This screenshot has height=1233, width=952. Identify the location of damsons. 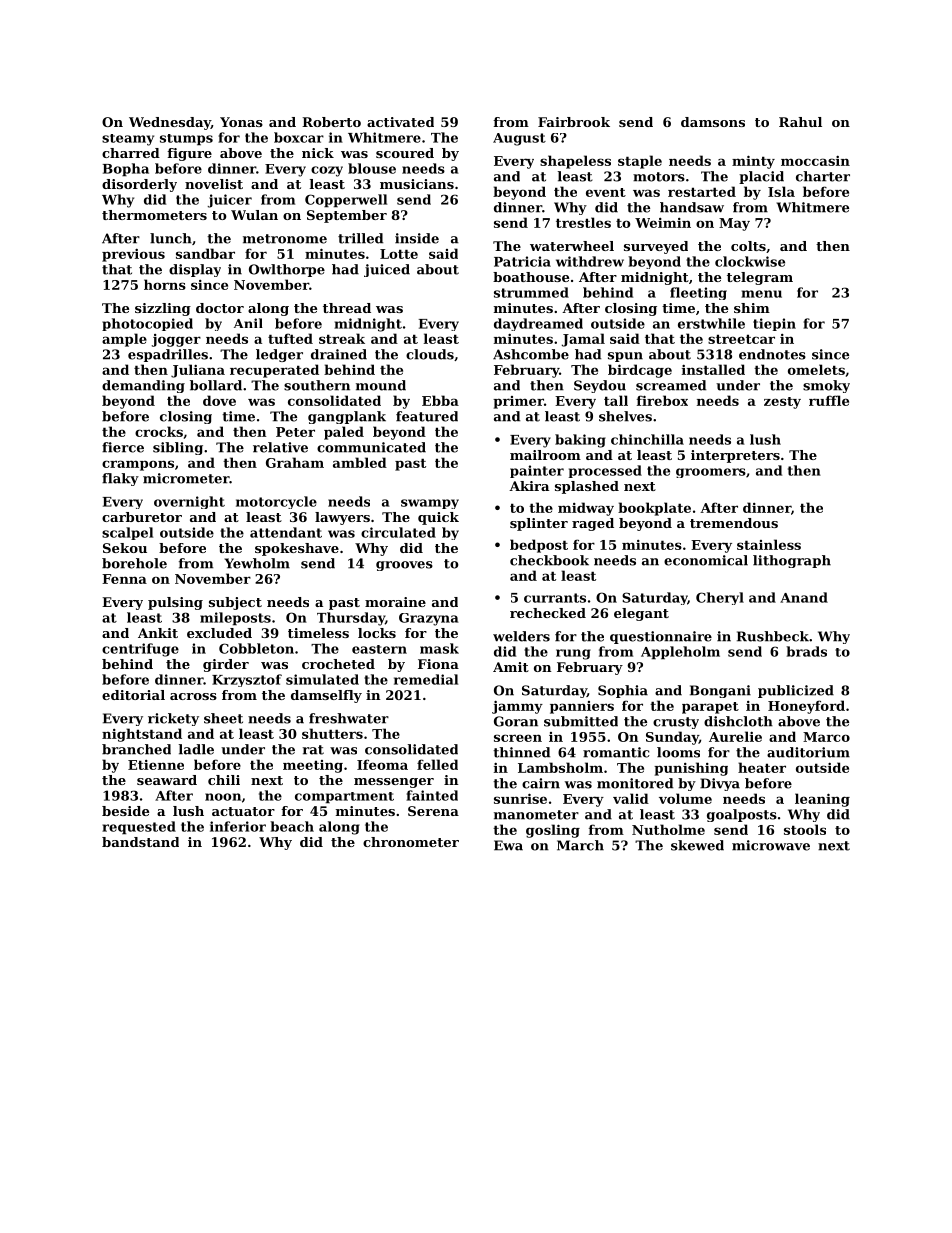
(713, 122).
